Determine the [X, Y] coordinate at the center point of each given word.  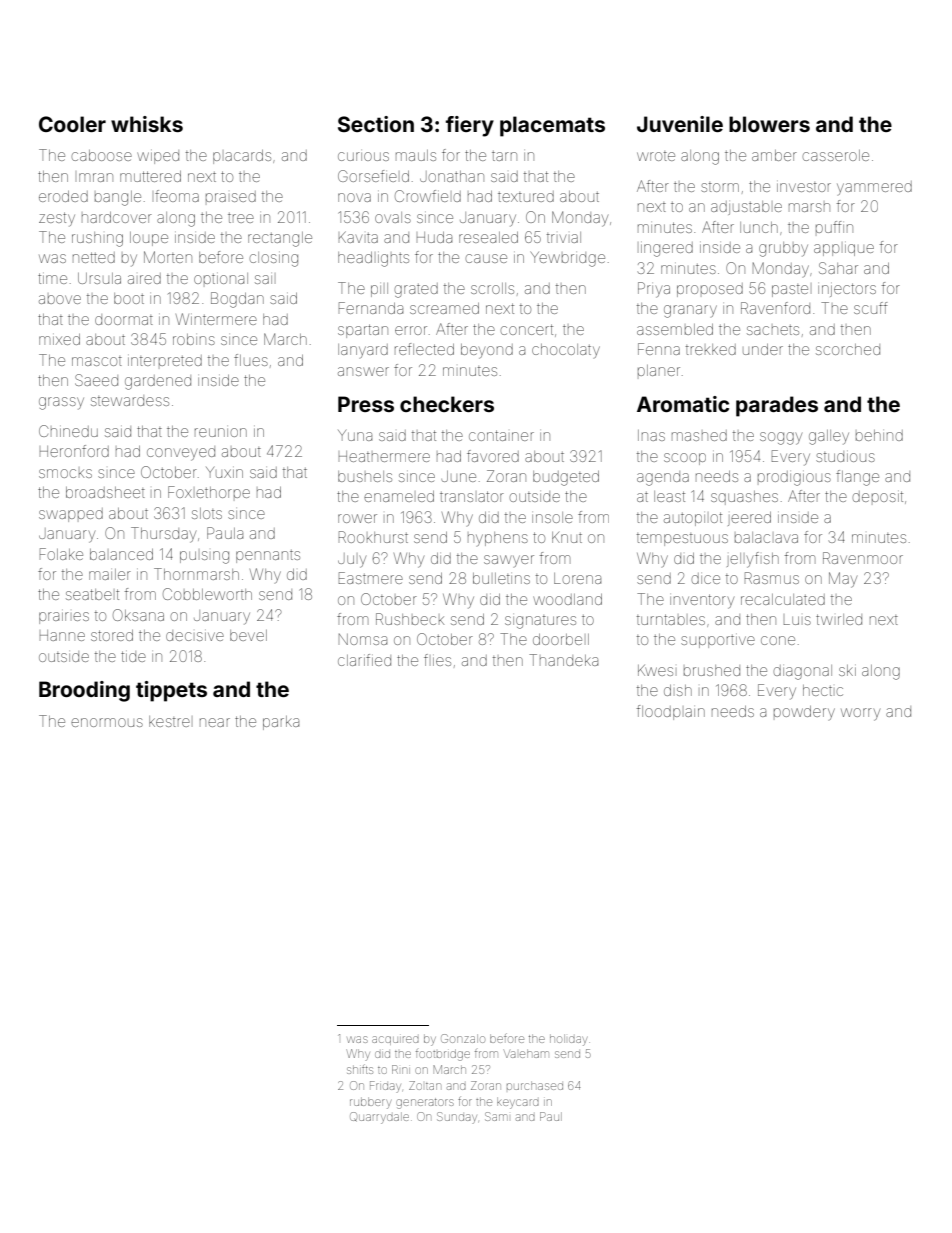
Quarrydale [379, 1118]
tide [133, 656]
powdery [804, 713]
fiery [470, 126]
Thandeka [563, 660]
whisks [147, 124]
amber [774, 155]
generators [425, 1103]
